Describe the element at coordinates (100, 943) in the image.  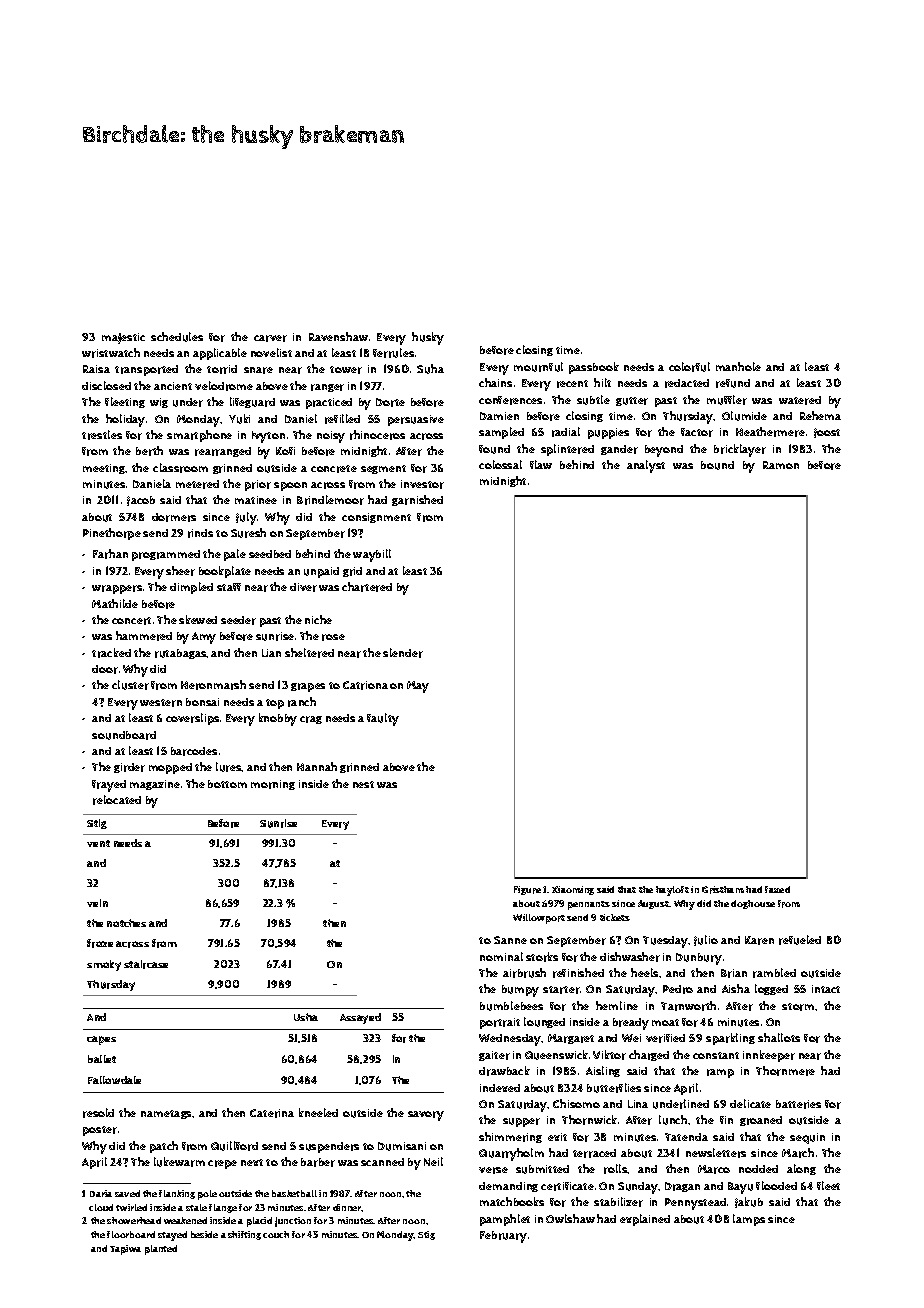
I see `froze` at that location.
